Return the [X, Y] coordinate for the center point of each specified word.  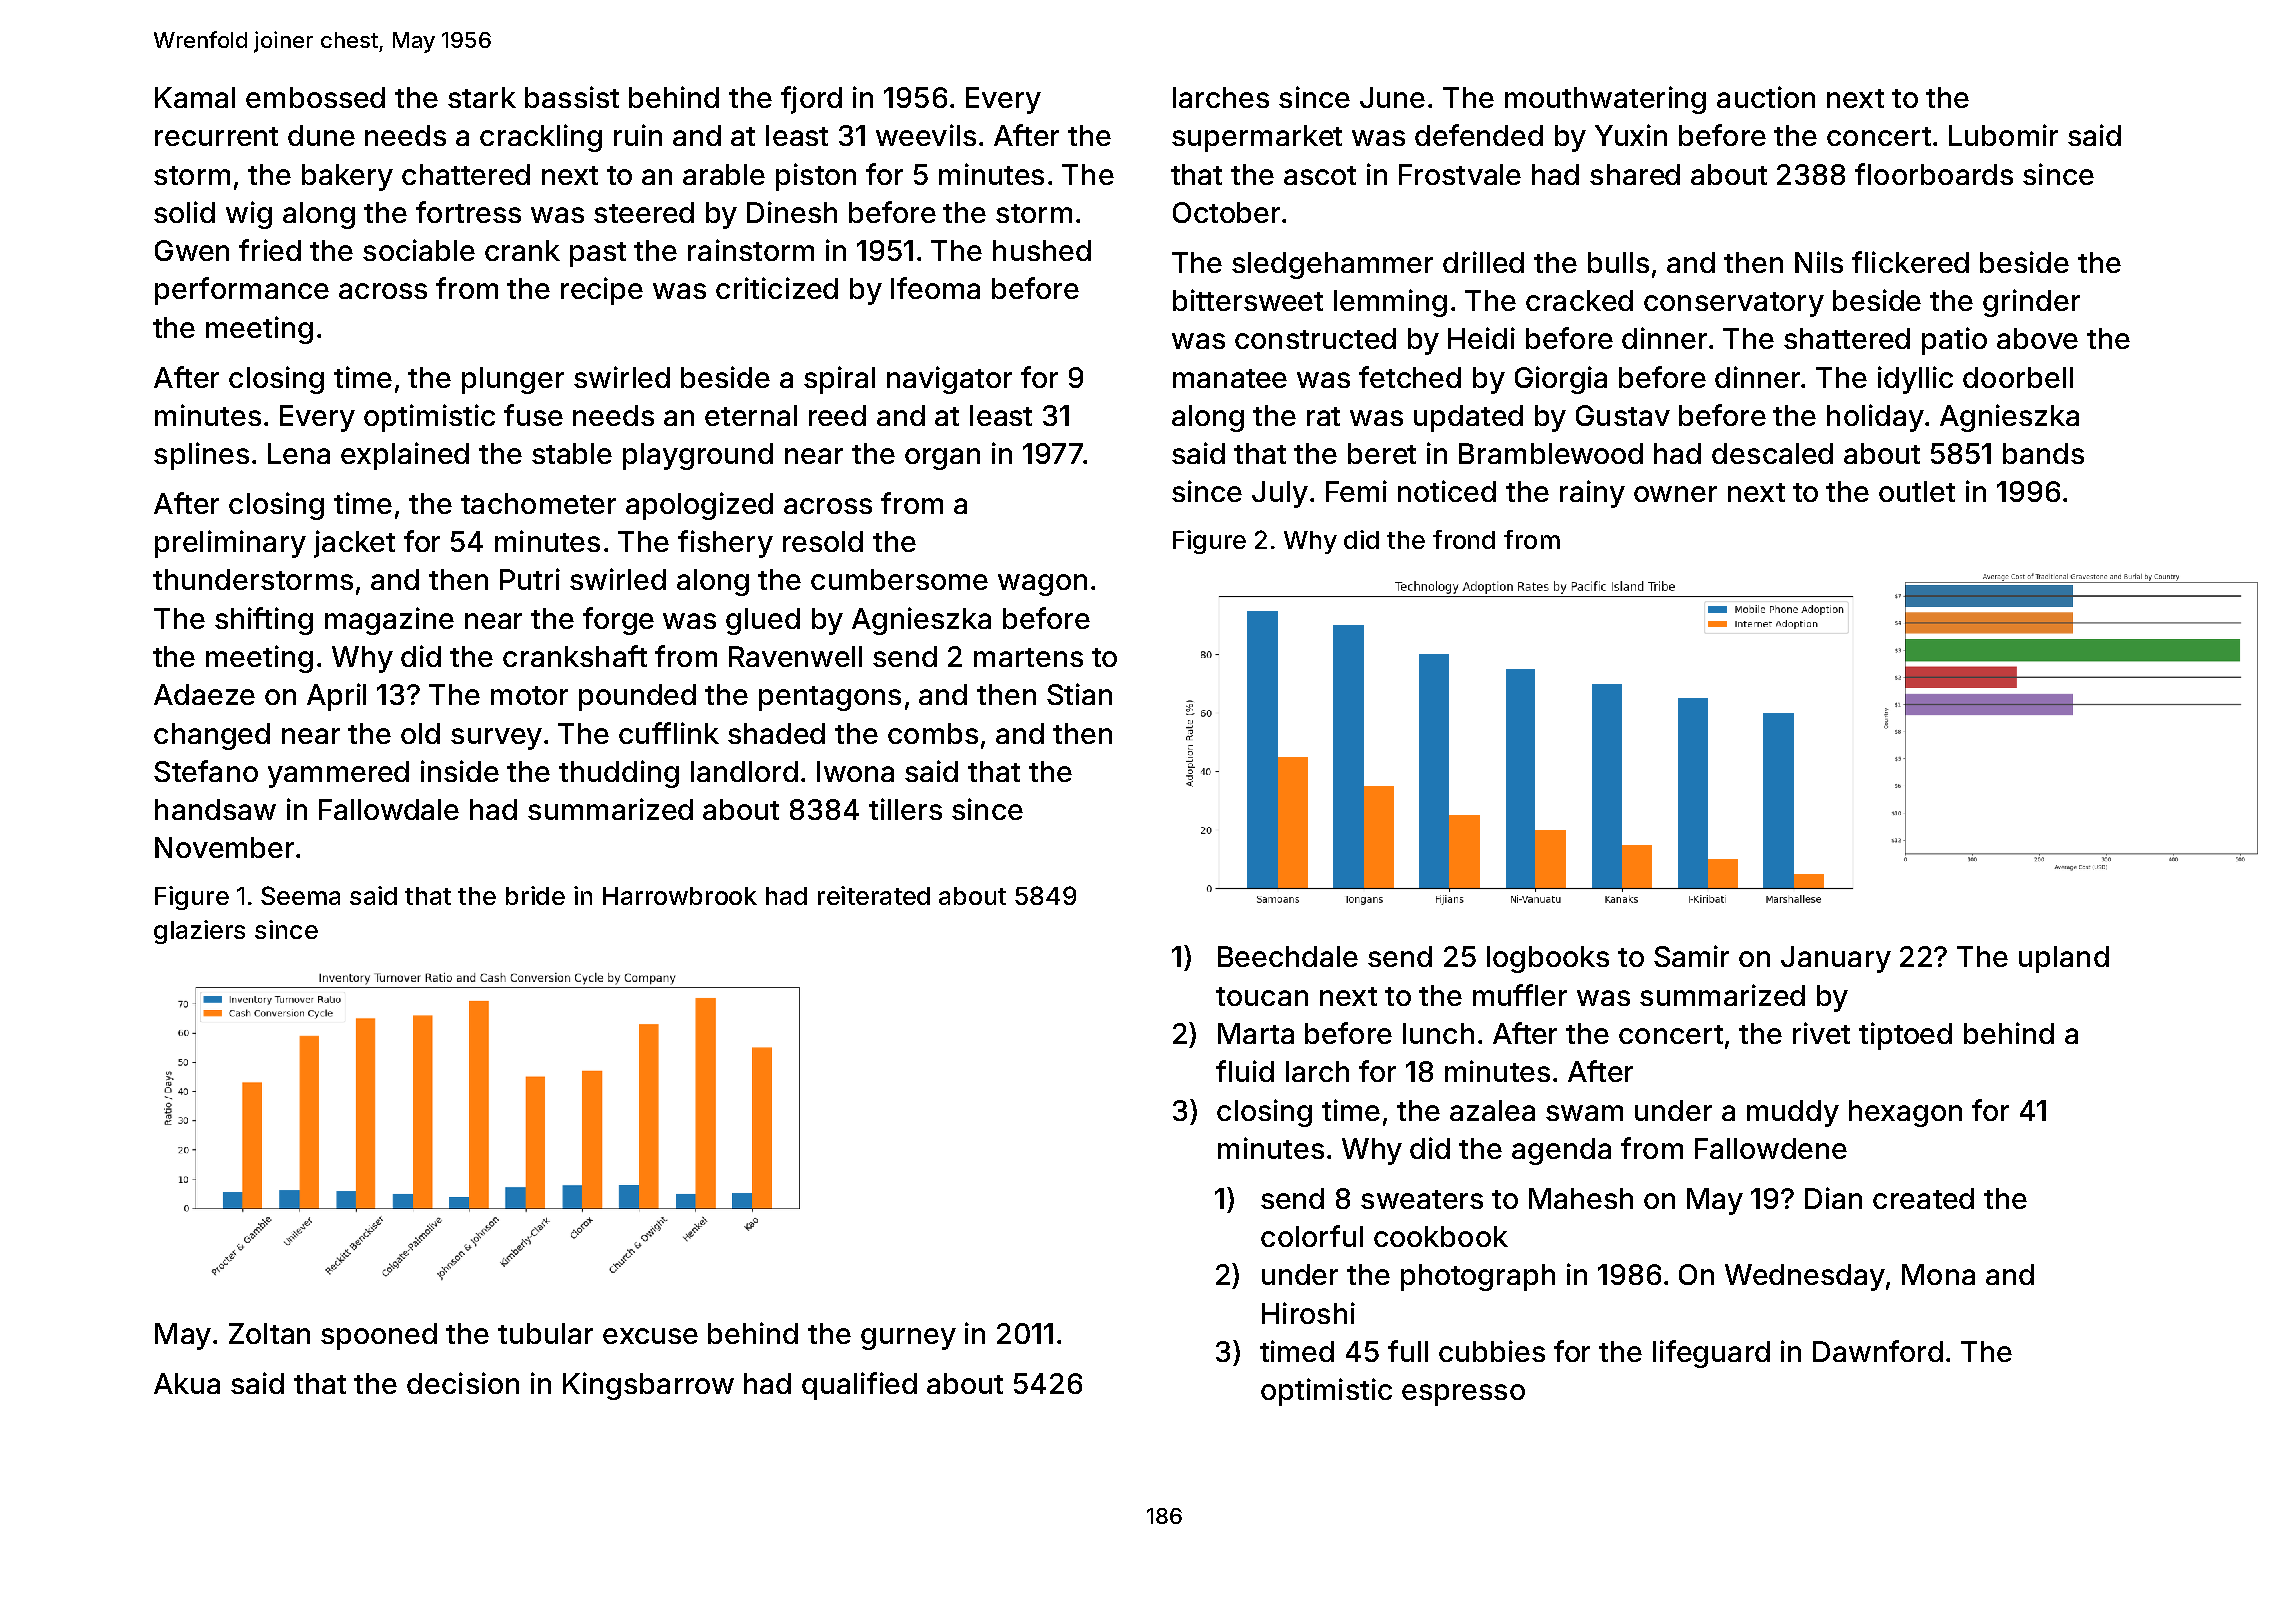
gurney [908, 1339]
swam [1584, 1113]
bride [535, 895]
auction [1766, 97]
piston [816, 177]
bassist [572, 97]
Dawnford [1878, 1351]
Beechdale [1288, 956]
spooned [379, 1336]
